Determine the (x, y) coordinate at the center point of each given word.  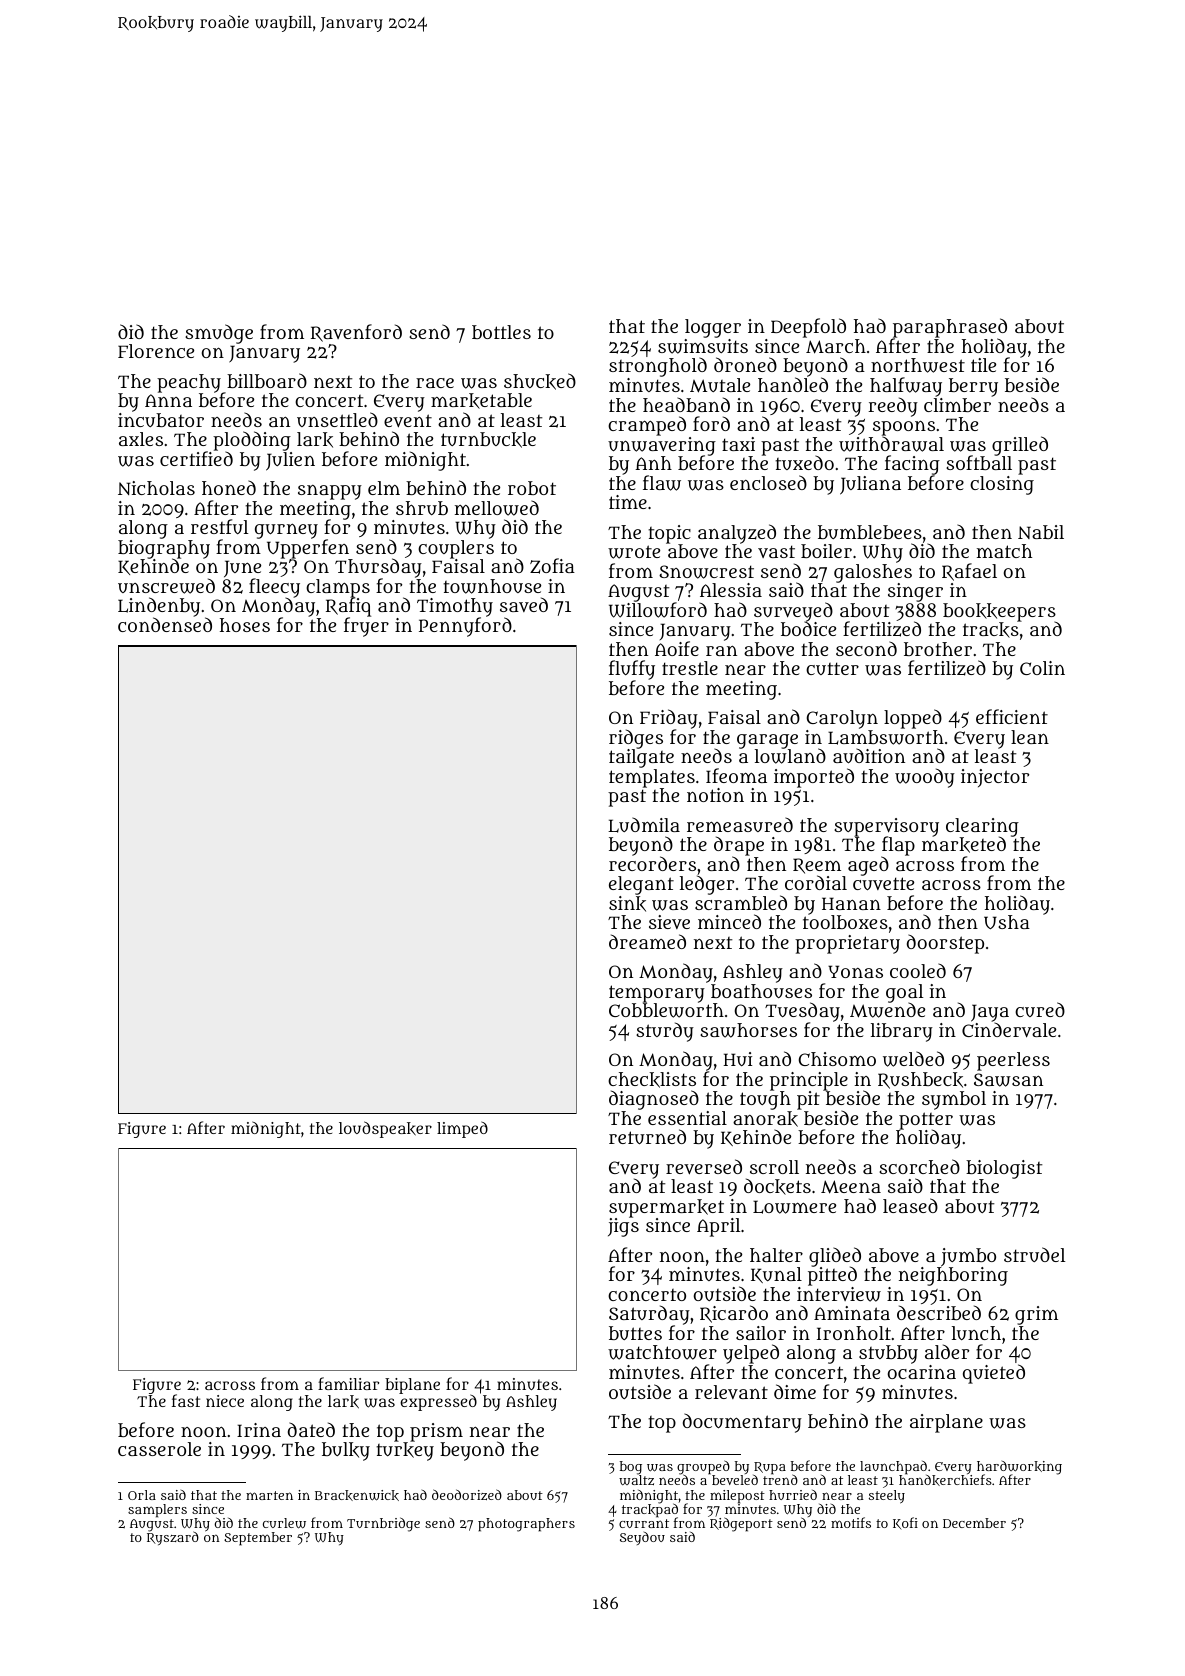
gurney (286, 531)
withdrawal (891, 444)
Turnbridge (383, 1524)
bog (631, 1468)
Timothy (455, 608)
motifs (851, 1522)
